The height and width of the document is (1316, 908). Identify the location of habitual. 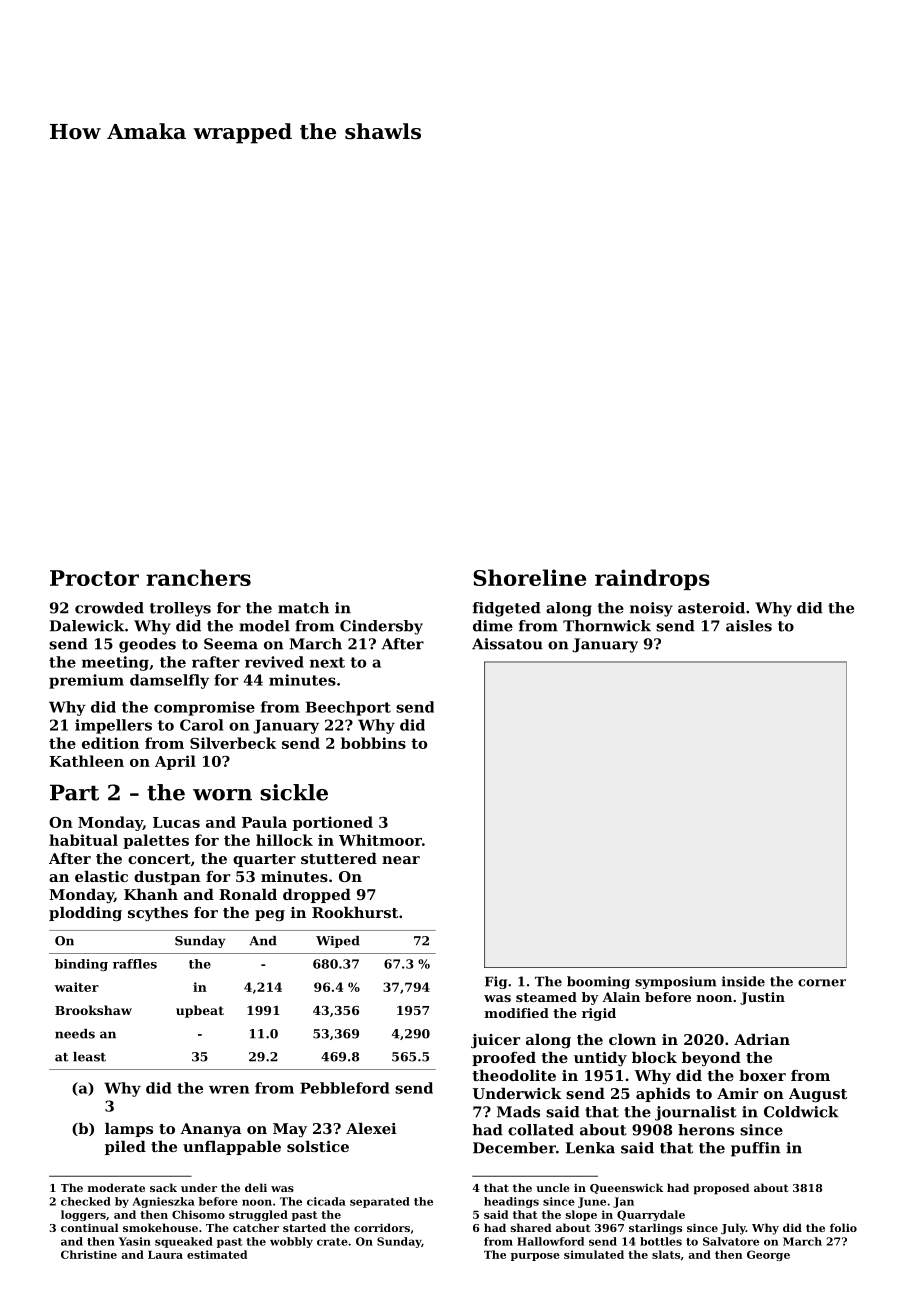
(83, 840).
